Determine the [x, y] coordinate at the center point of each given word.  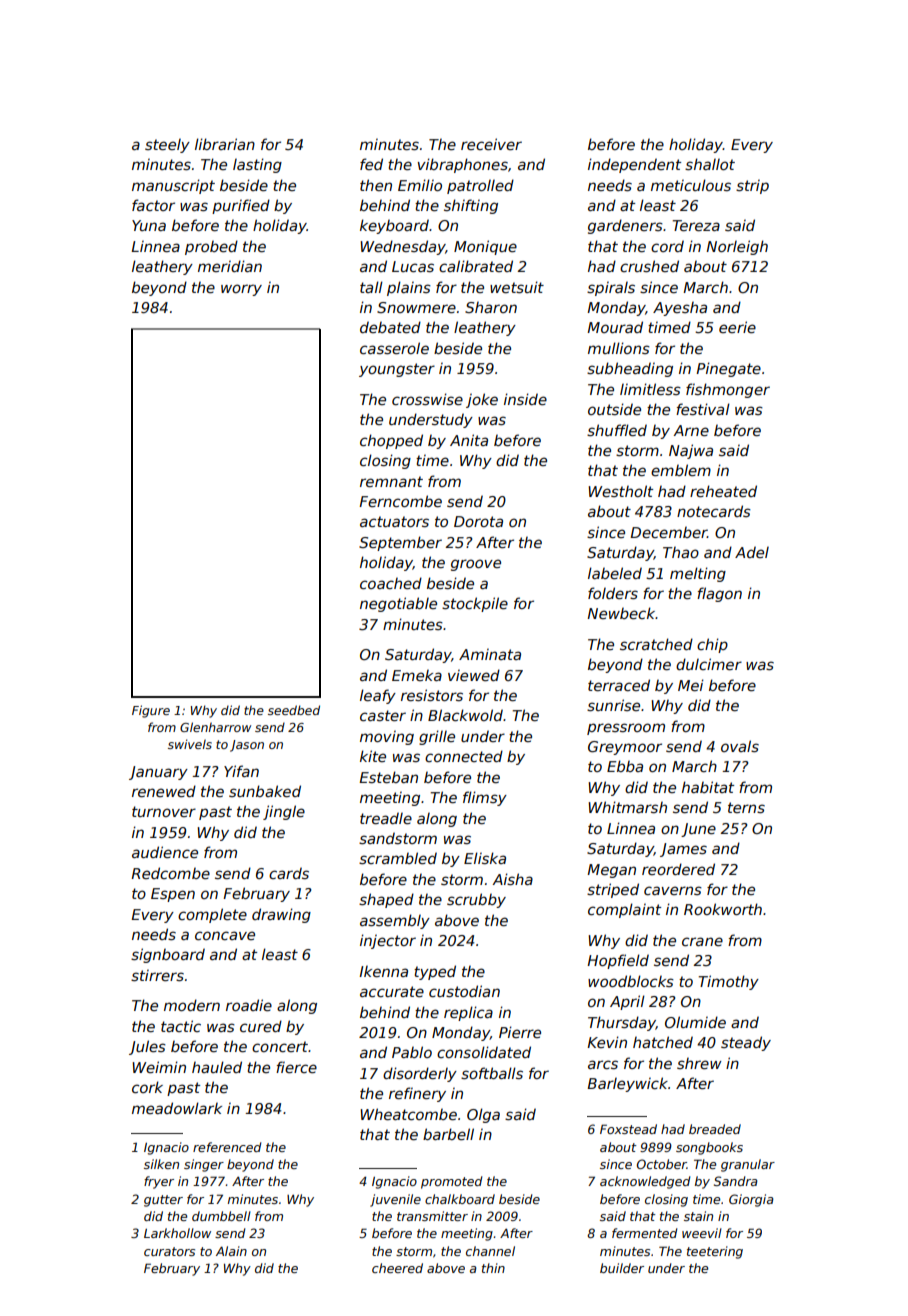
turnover [164, 811]
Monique [485, 247]
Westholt [620, 491]
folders [613, 593]
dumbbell [221, 1216]
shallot [710, 164]
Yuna [149, 225]
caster [383, 715]
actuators [394, 521]
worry [241, 290]
